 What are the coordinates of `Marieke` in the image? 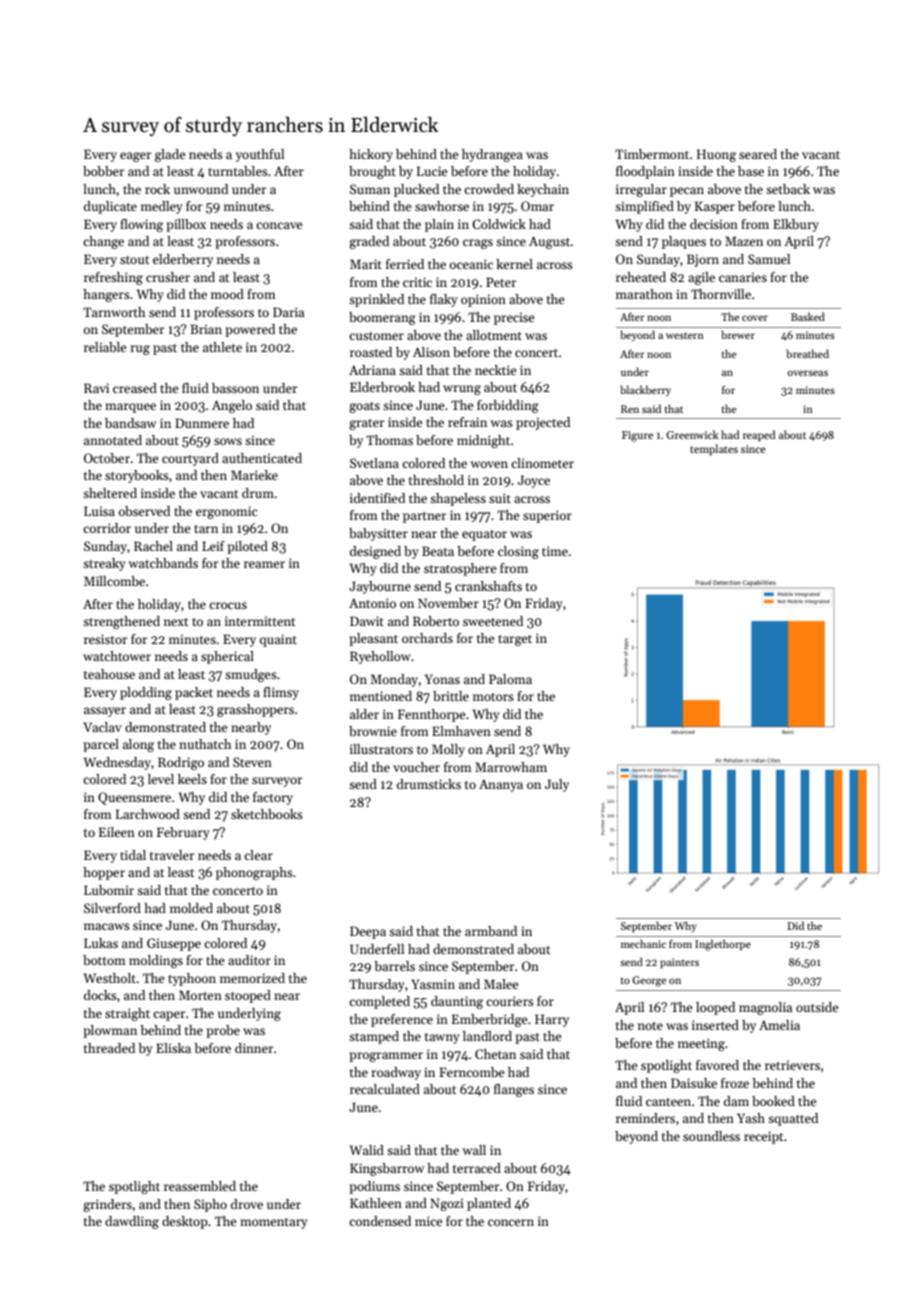 It's located at (254, 475).
